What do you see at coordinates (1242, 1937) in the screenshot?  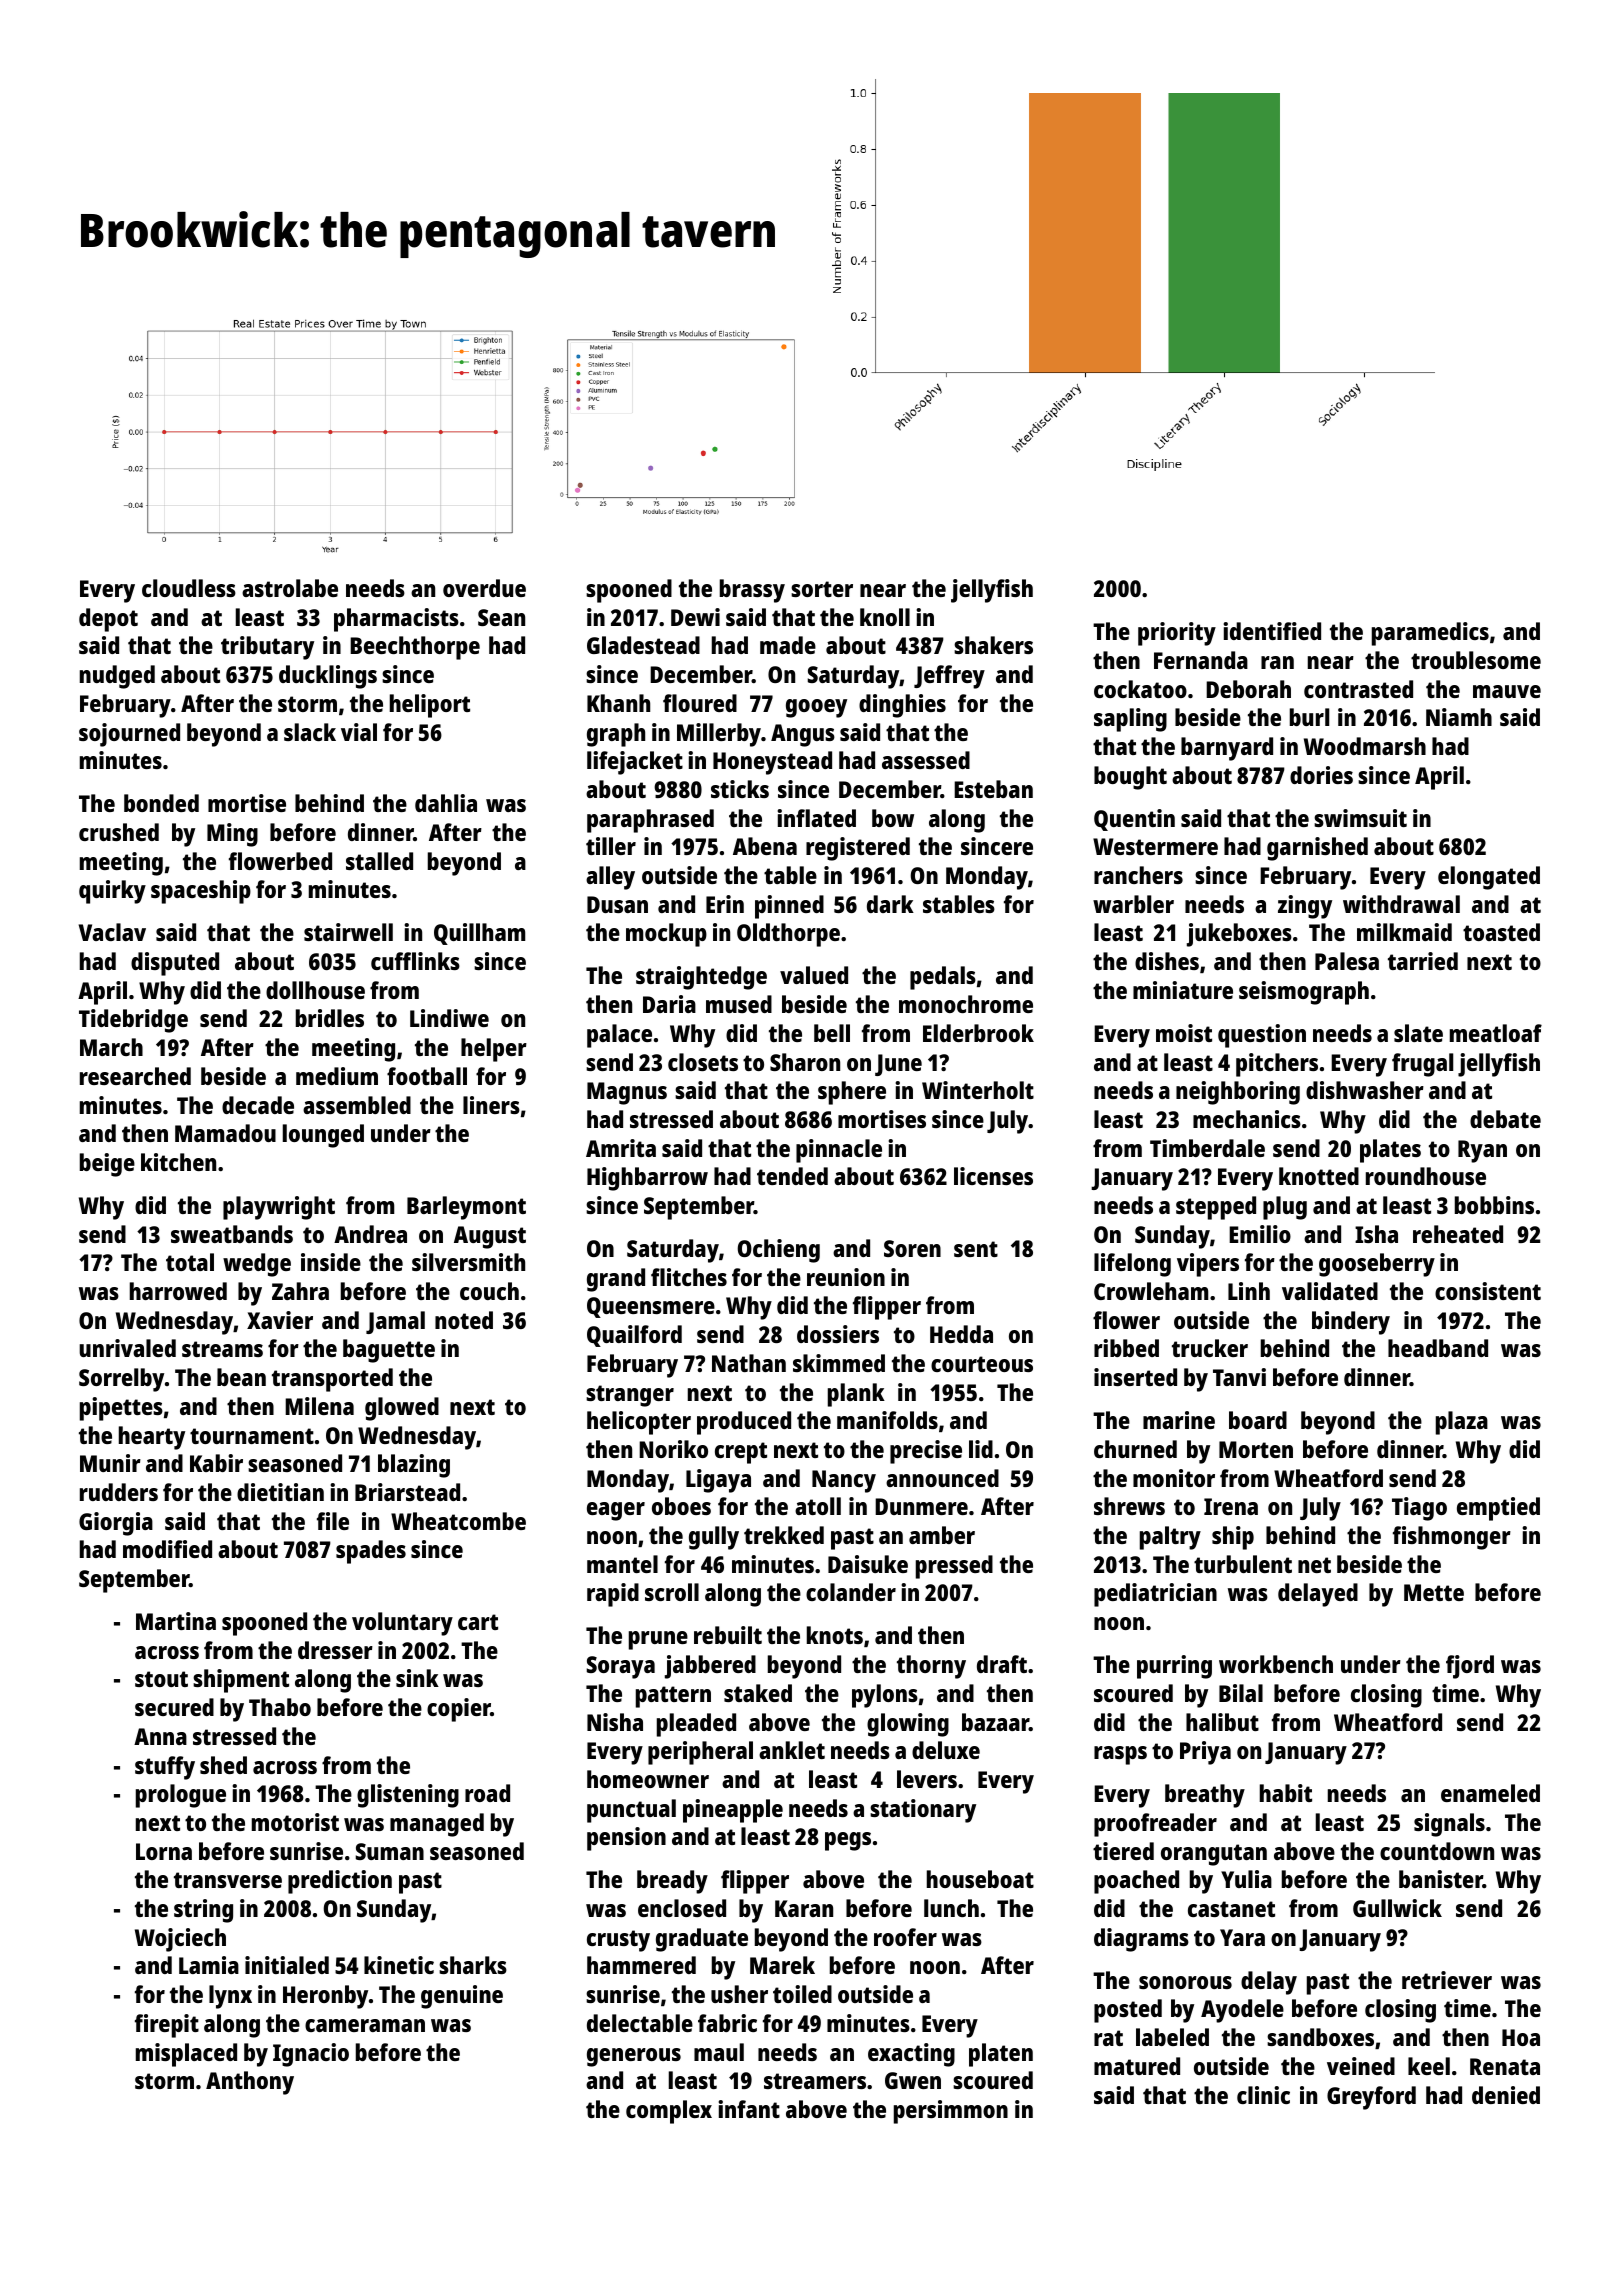 I see `Yara` at bounding box center [1242, 1937].
